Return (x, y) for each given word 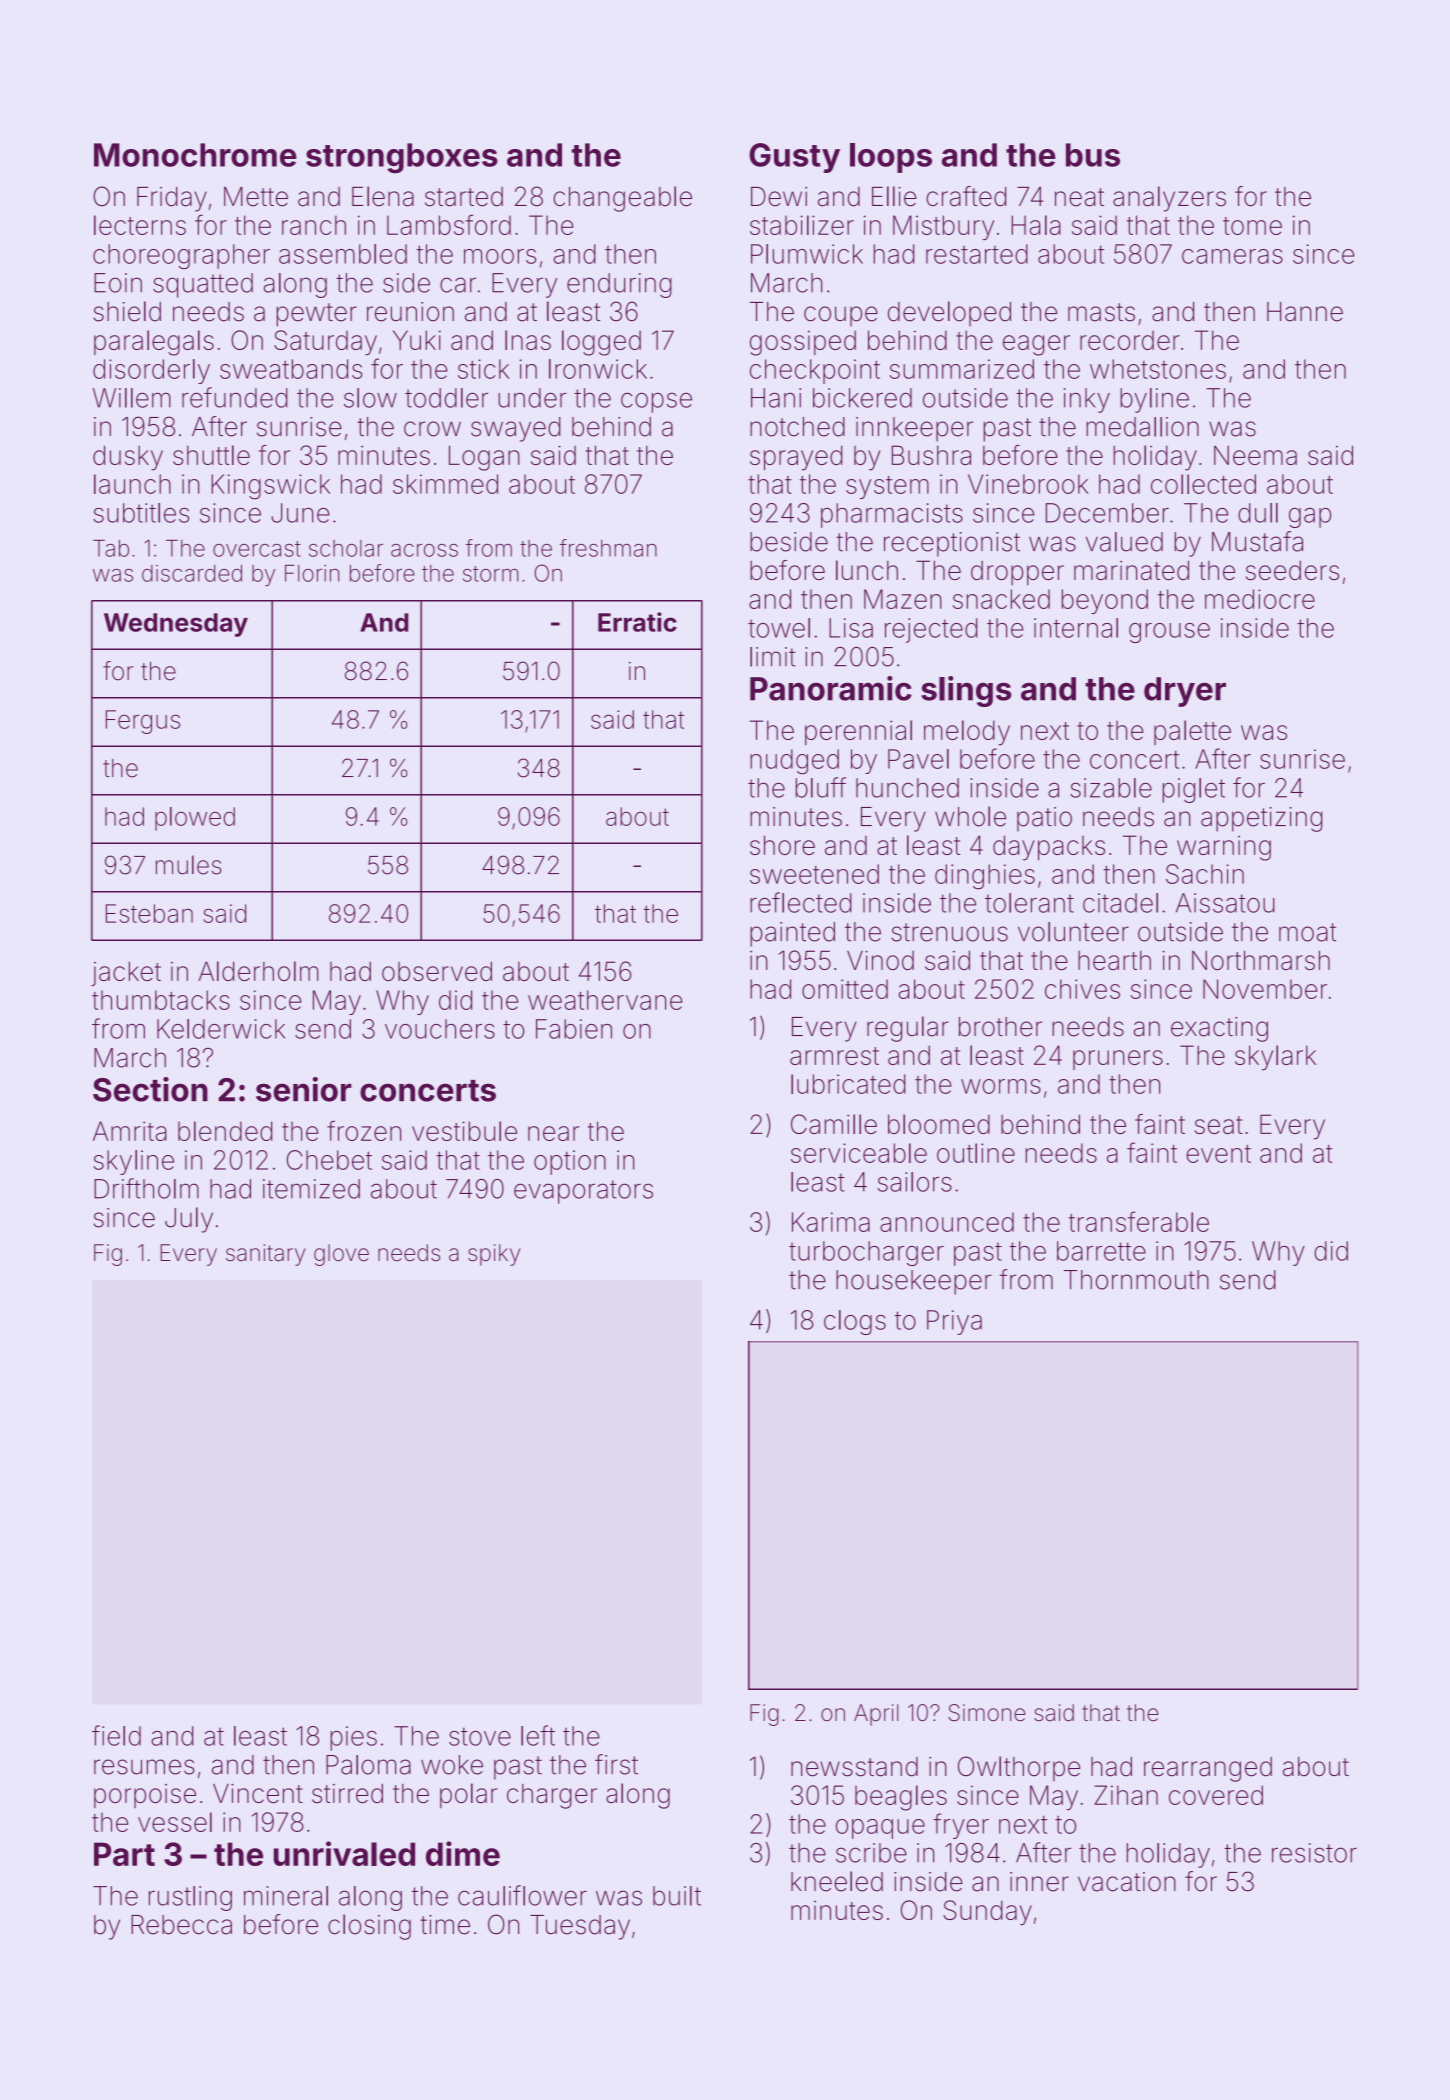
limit (773, 657)
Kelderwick (221, 1029)
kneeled (837, 1881)
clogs (855, 1322)
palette (1192, 732)
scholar (346, 548)
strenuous (950, 932)
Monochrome (195, 155)
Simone (987, 1713)
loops (891, 158)
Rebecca (181, 1925)
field (116, 1735)
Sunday (987, 1913)
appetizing (1262, 819)
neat (1079, 197)
